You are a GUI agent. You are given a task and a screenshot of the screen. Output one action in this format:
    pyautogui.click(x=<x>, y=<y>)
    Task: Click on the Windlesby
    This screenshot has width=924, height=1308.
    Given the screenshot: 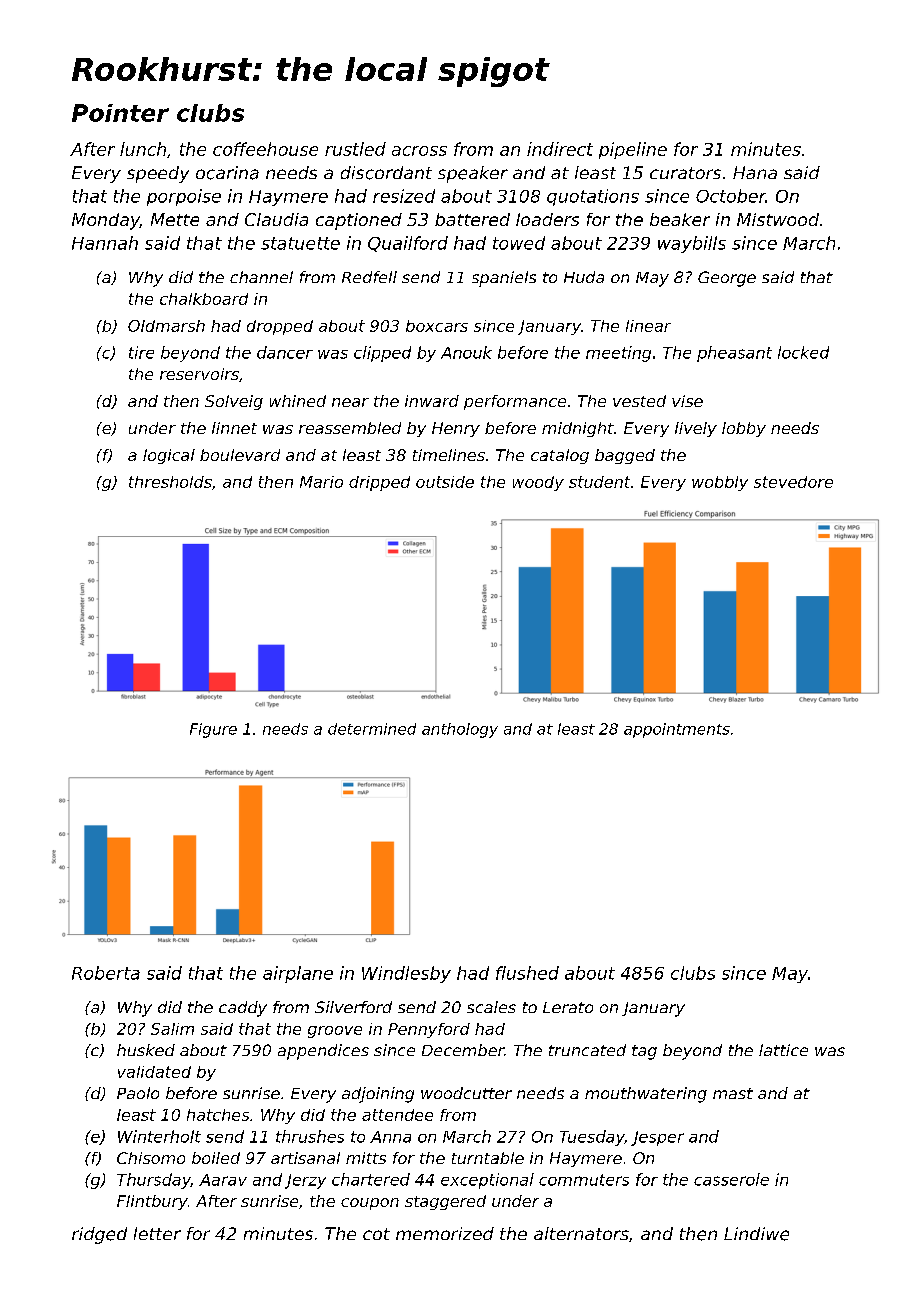 What is the action you would take?
    pyautogui.click(x=406, y=974)
